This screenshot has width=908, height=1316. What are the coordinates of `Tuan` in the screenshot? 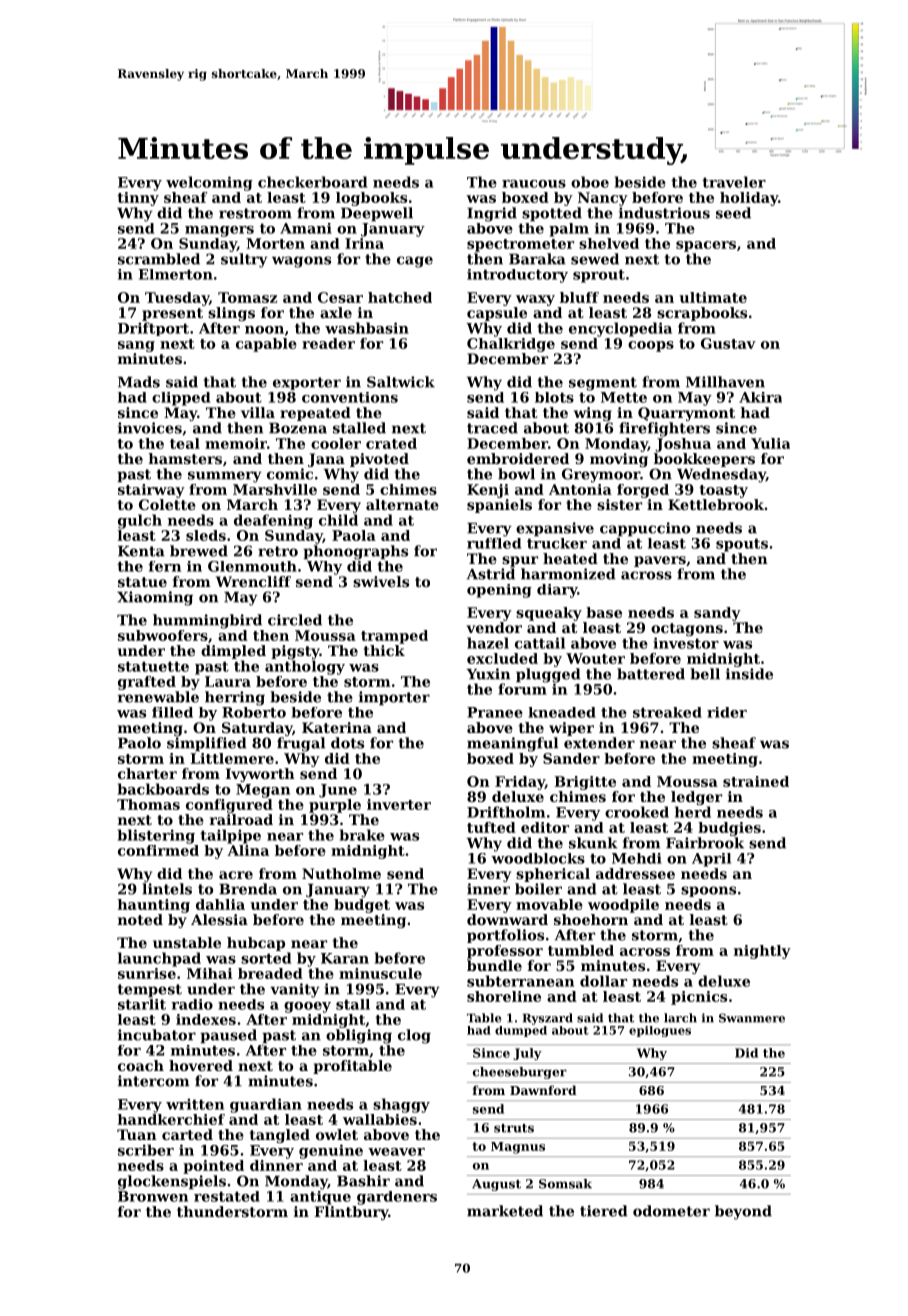 It's located at (137, 1134).
